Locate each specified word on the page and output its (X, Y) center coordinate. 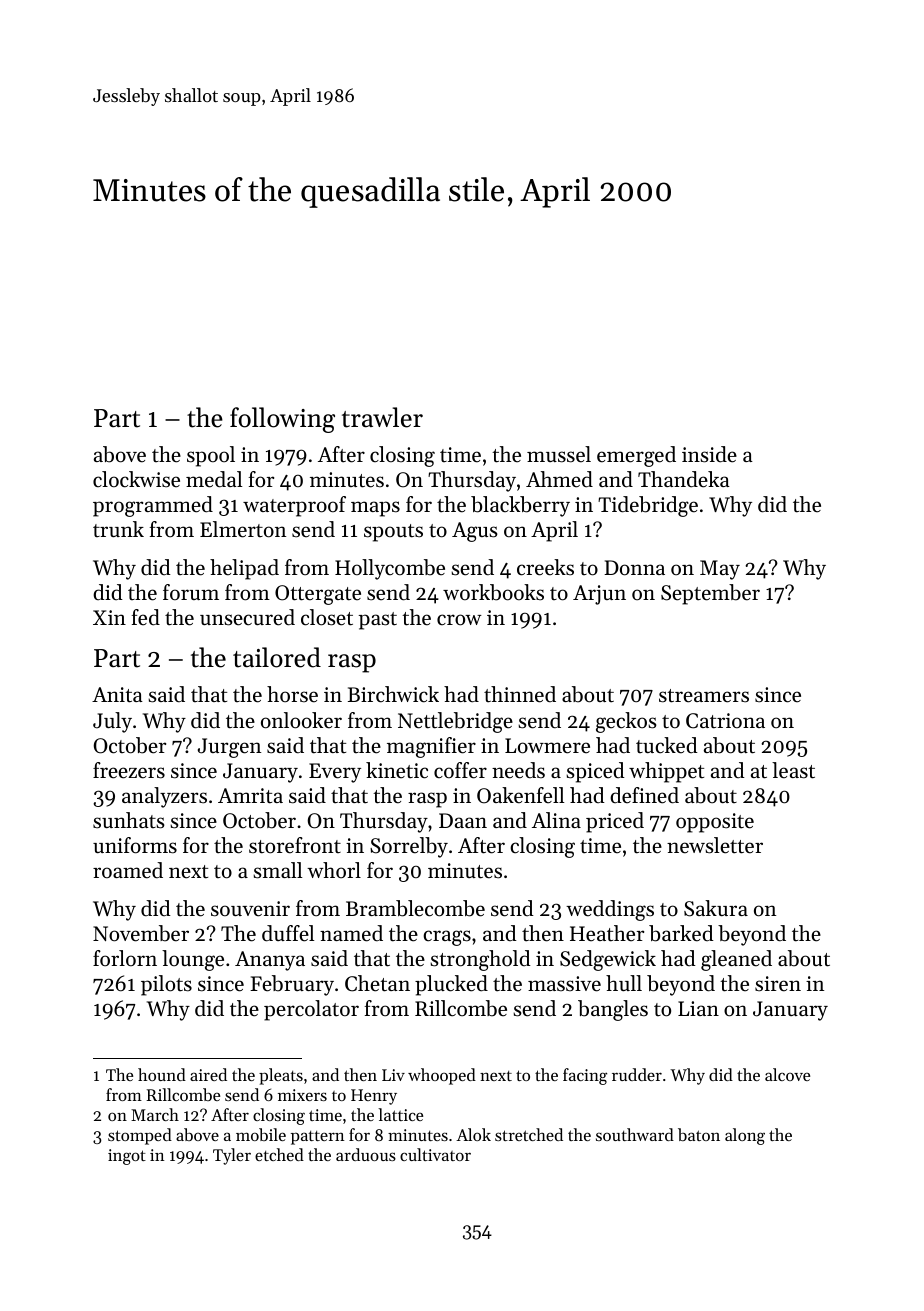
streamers (704, 696)
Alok (473, 1134)
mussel (559, 454)
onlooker (301, 720)
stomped (140, 1136)
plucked (451, 985)
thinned (520, 694)
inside (709, 454)
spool (211, 456)
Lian (698, 1008)
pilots (166, 985)
